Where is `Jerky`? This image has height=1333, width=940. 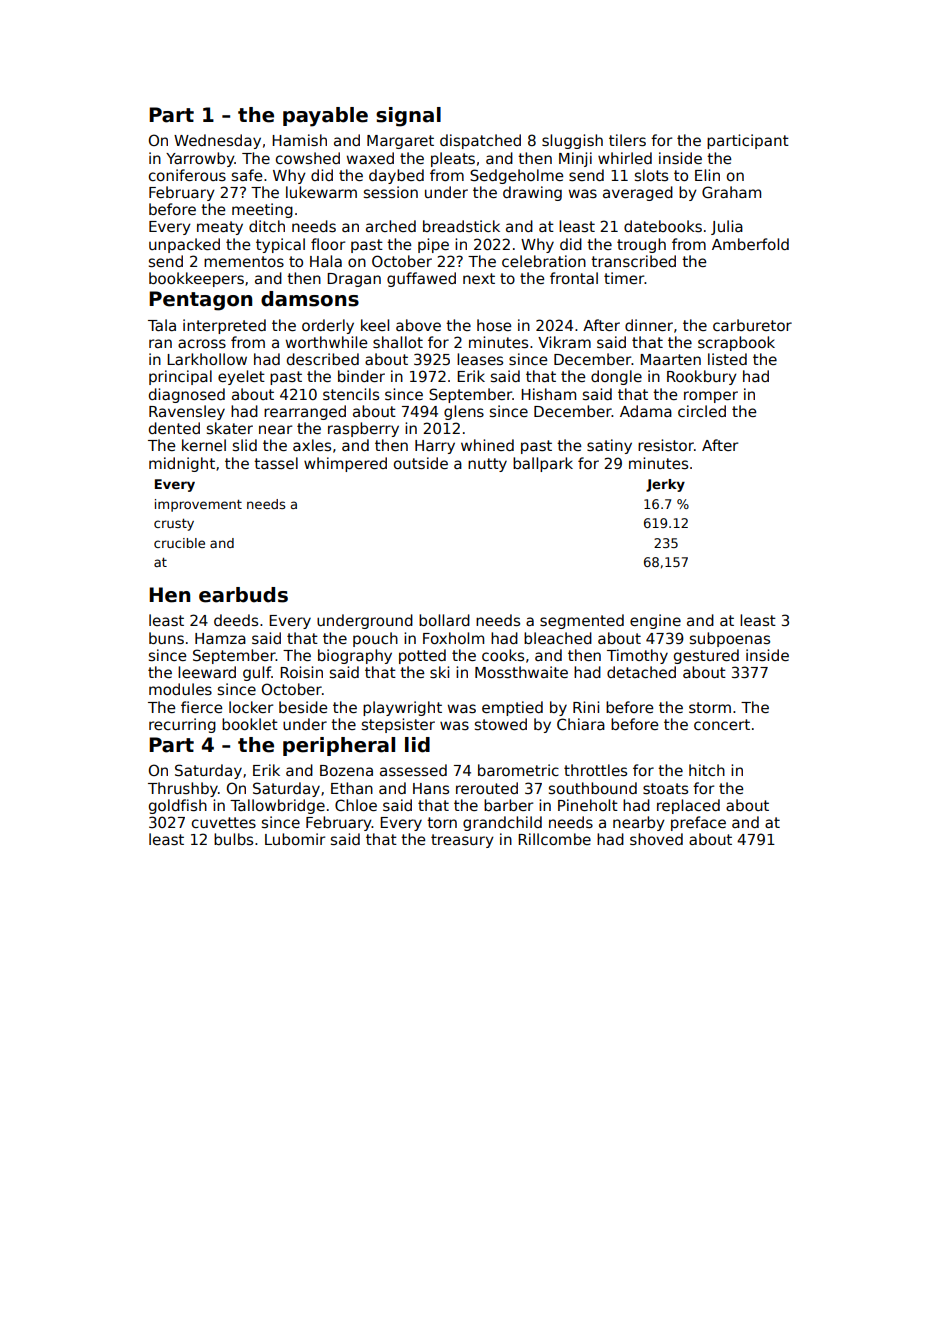
Jerky is located at coordinates (665, 485).
